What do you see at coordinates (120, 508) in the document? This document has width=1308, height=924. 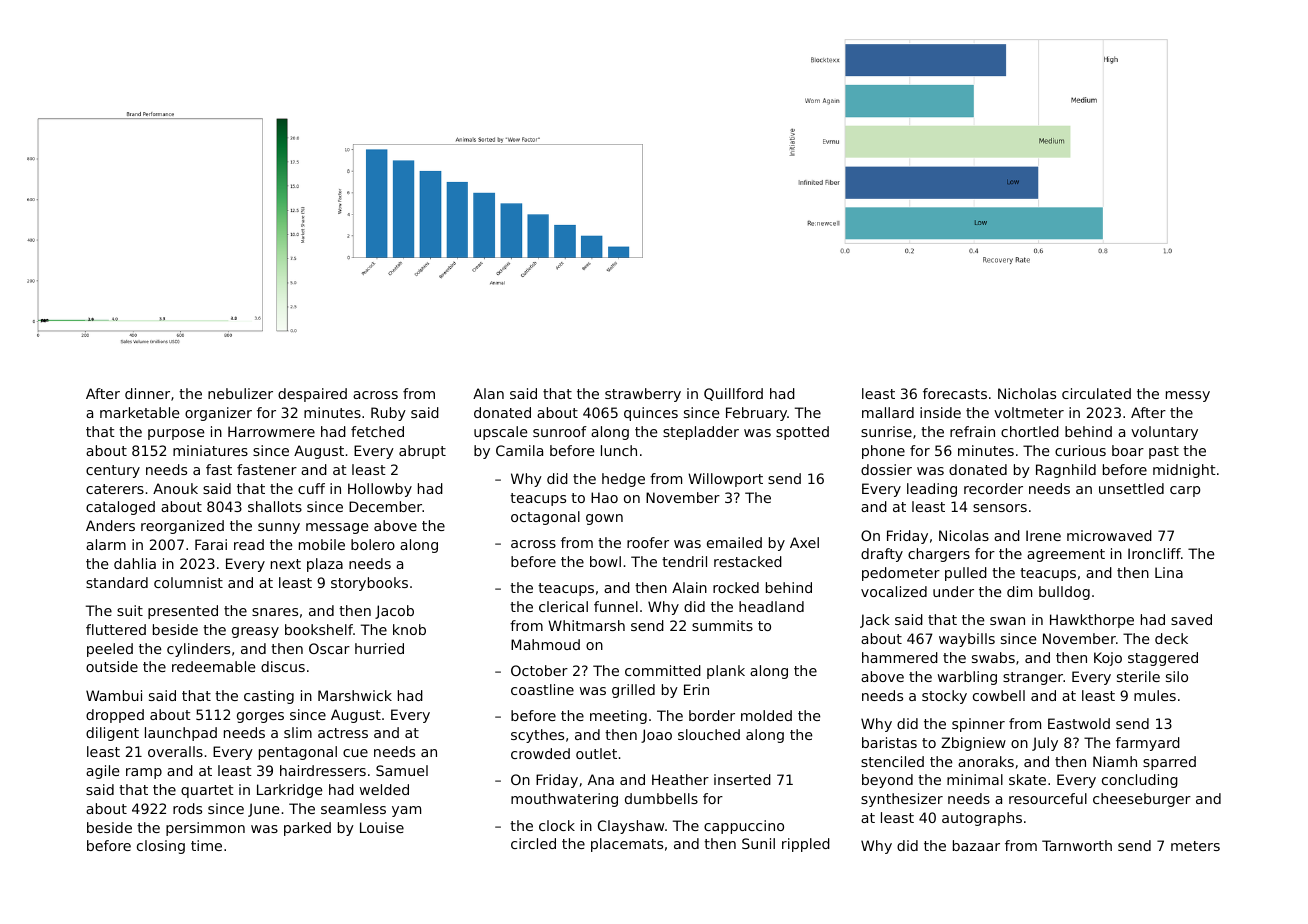 I see `cataloged` at bounding box center [120, 508].
